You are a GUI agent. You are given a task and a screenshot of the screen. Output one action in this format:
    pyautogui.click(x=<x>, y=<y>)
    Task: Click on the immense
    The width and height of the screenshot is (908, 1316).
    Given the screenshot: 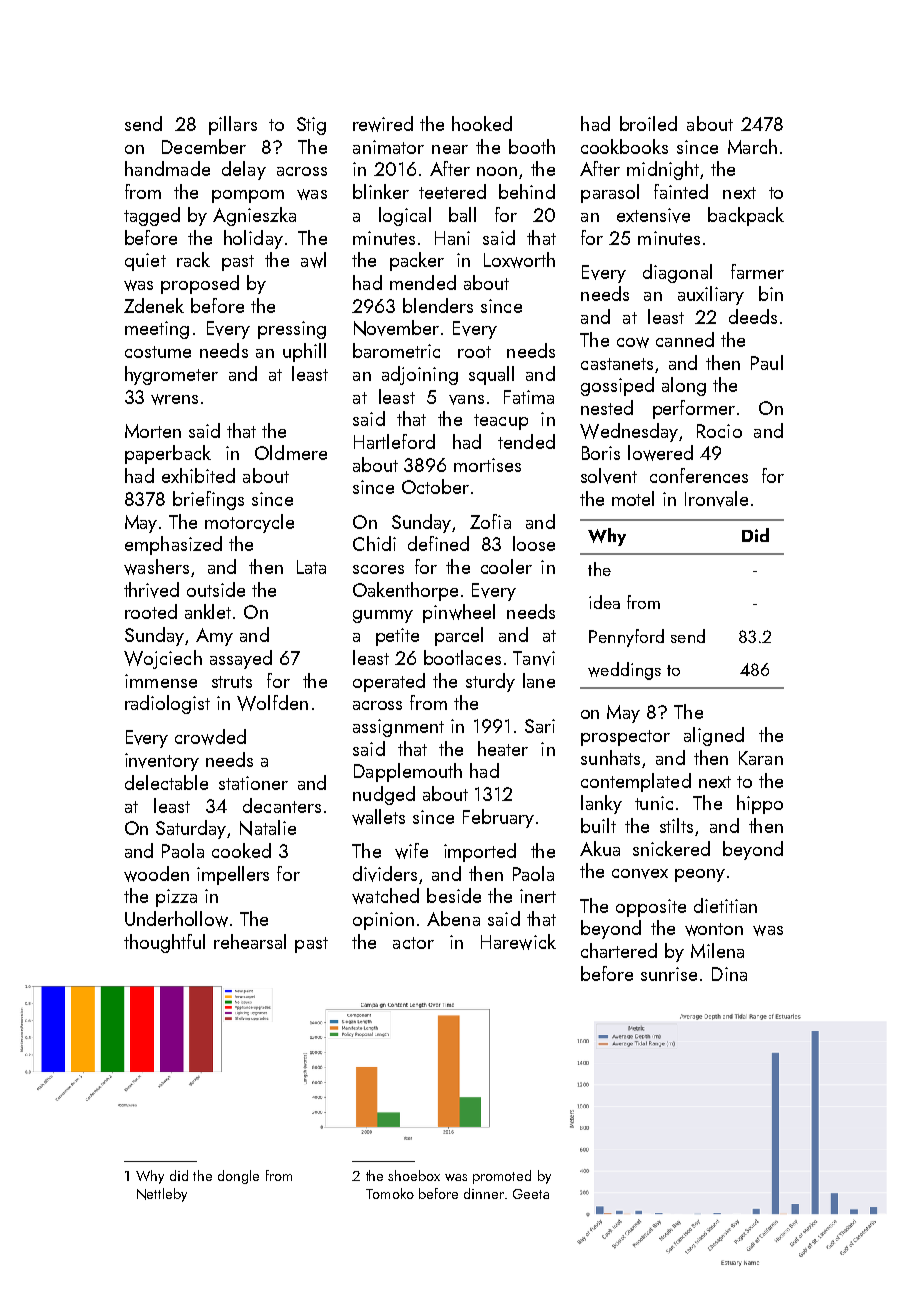 What is the action you would take?
    pyautogui.click(x=161, y=681)
